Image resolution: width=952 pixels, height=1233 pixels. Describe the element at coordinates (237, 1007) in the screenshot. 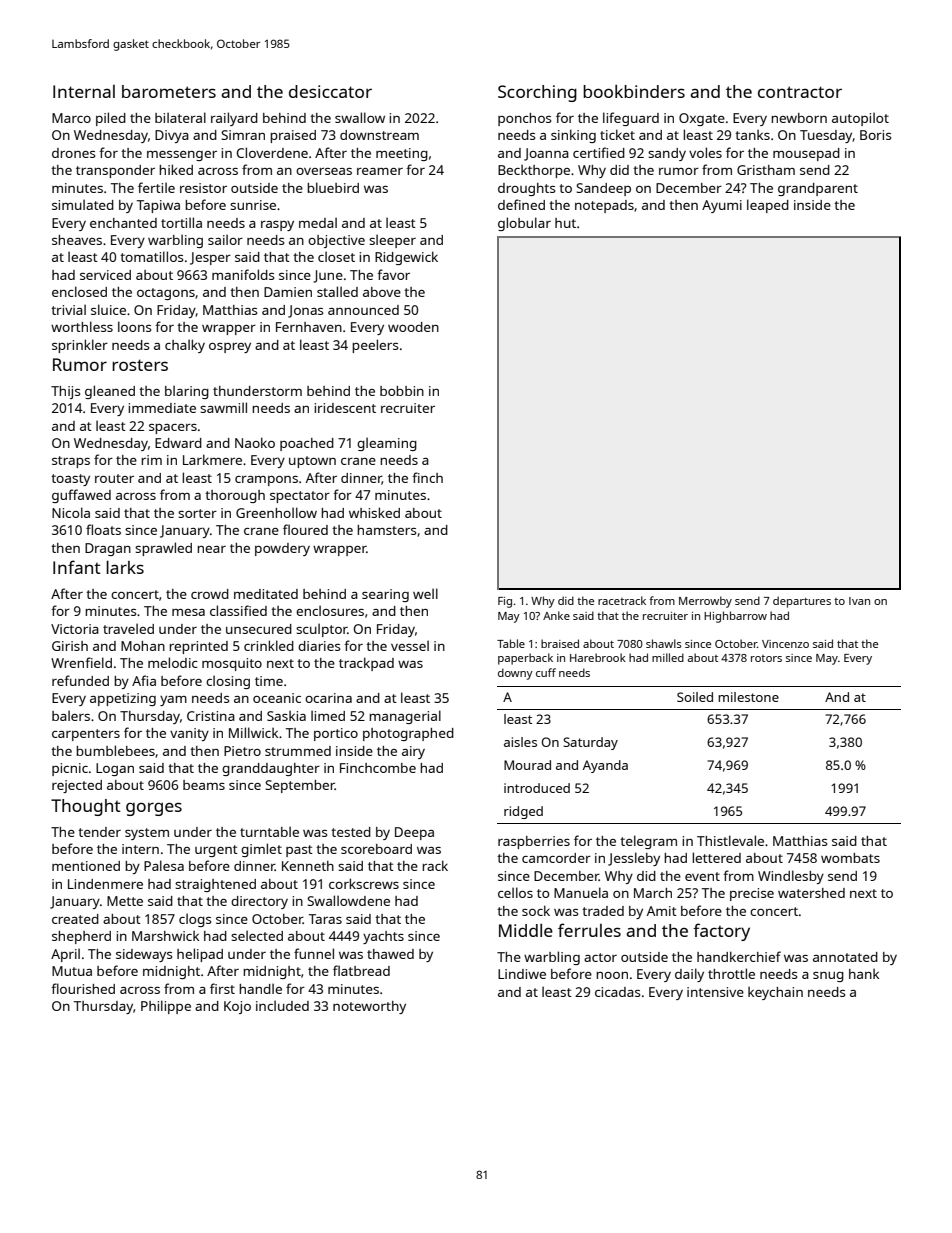

I see `Kojo` at that location.
